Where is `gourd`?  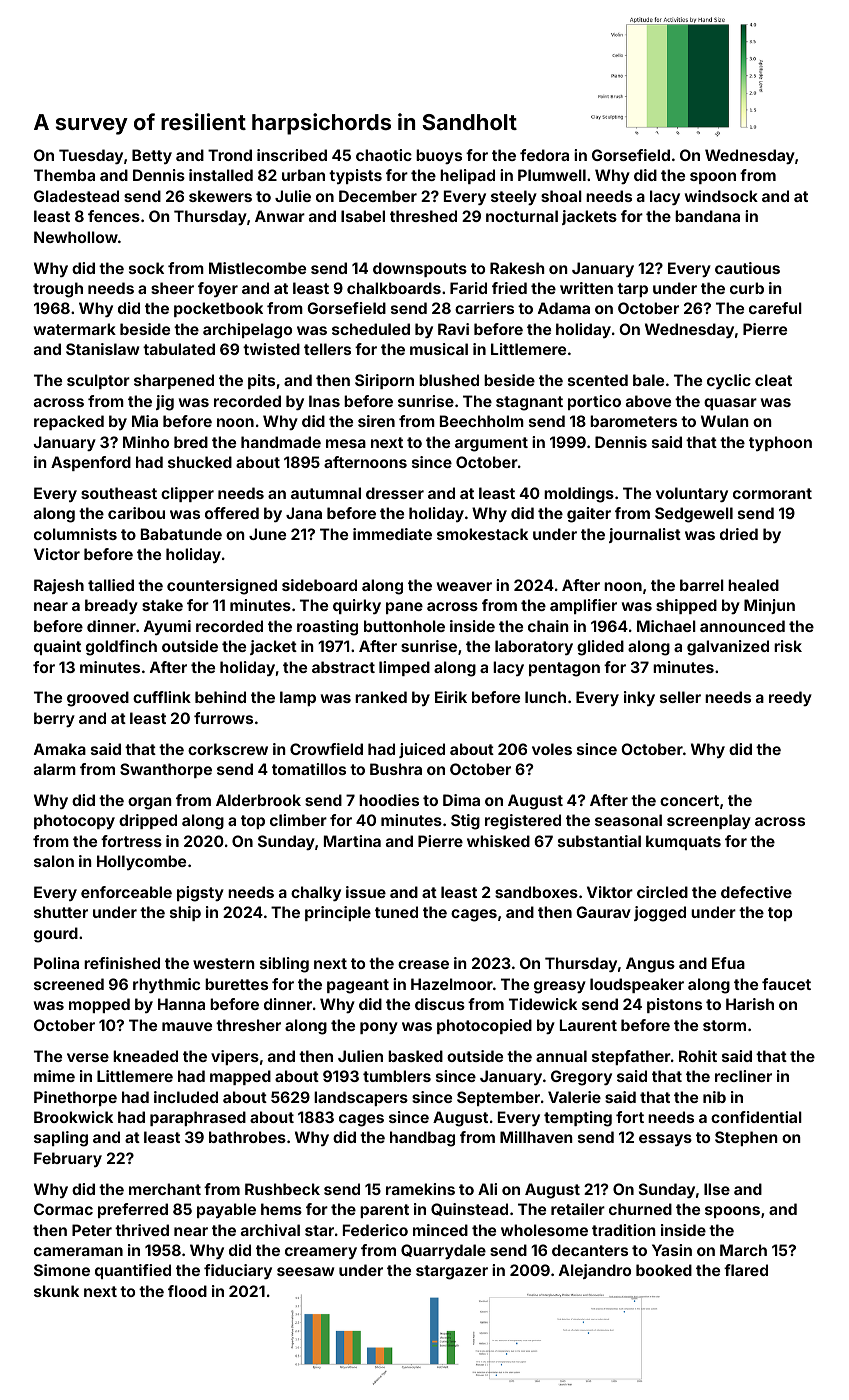 gourd is located at coordinates (56, 935).
